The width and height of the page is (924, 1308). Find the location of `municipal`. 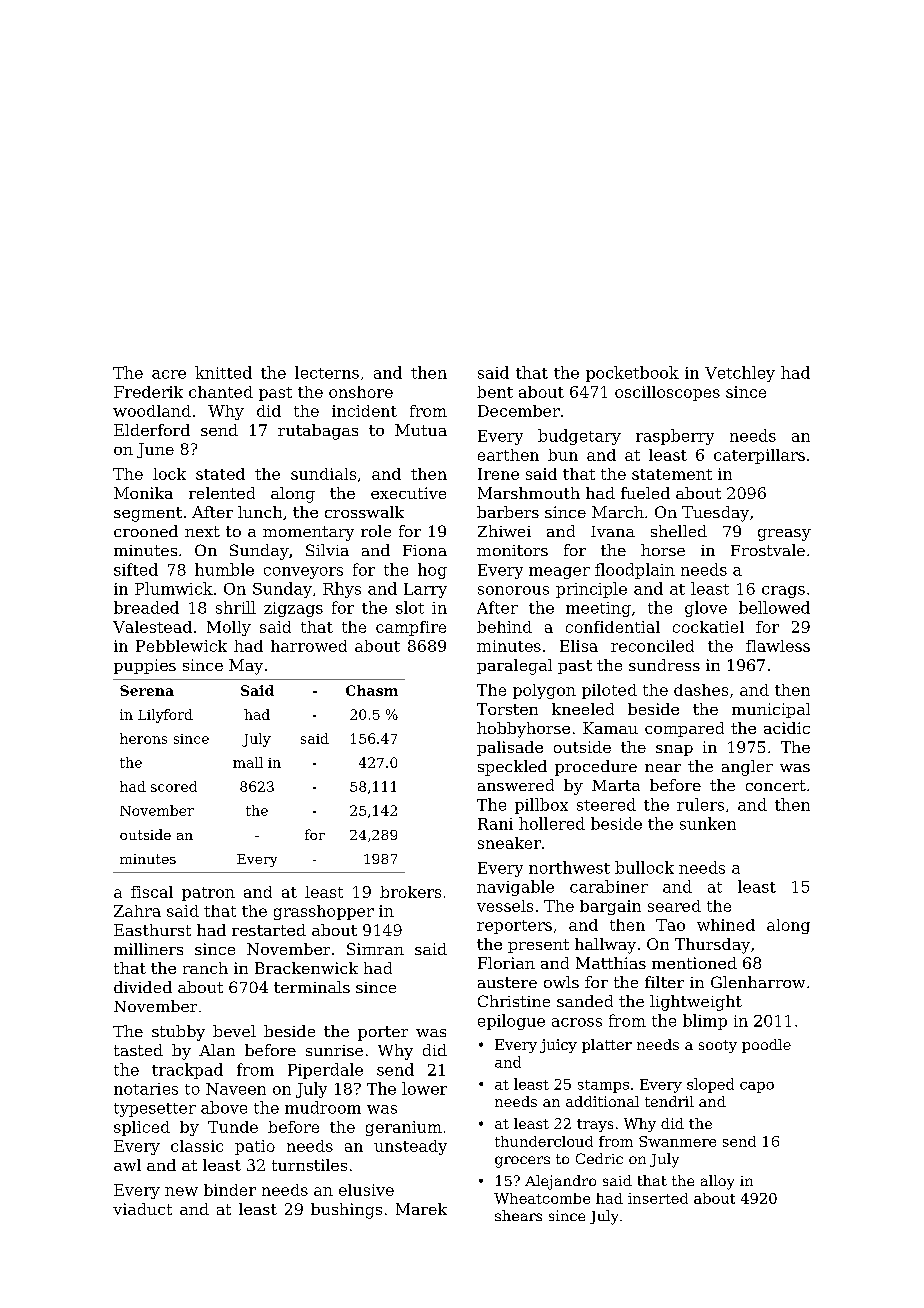

municipal is located at coordinates (771, 710).
